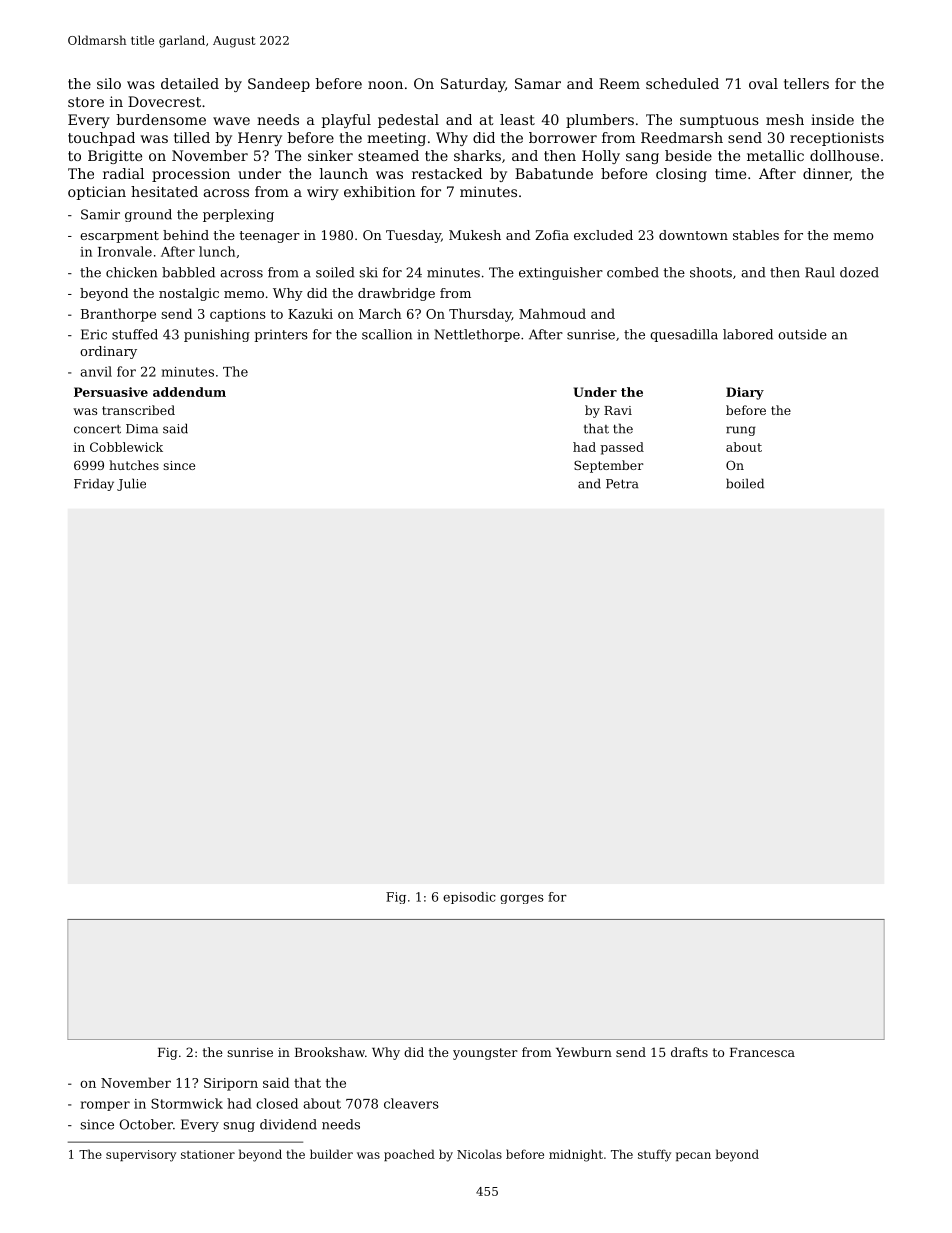 The image size is (952, 1233). Describe the element at coordinates (745, 483) in the image. I see `boiled` at that location.
